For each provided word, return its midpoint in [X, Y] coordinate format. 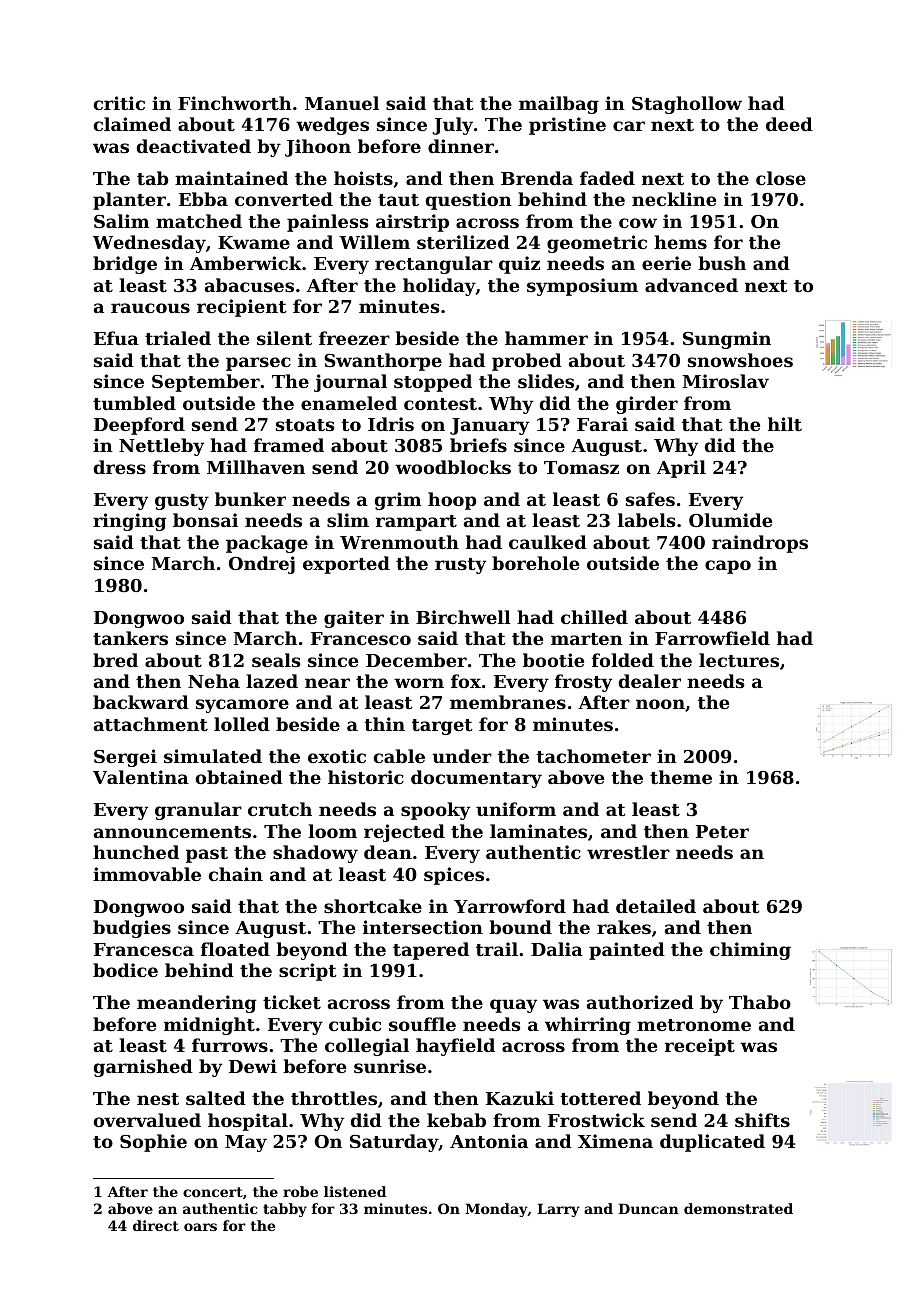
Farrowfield [712, 638]
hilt [785, 424]
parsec [258, 364]
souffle [422, 1024]
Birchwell [463, 617]
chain [236, 874]
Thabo [760, 1002]
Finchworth [235, 103]
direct [156, 1225]
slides [546, 381]
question [469, 201]
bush [722, 263]
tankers [130, 638]
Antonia [489, 1141]
